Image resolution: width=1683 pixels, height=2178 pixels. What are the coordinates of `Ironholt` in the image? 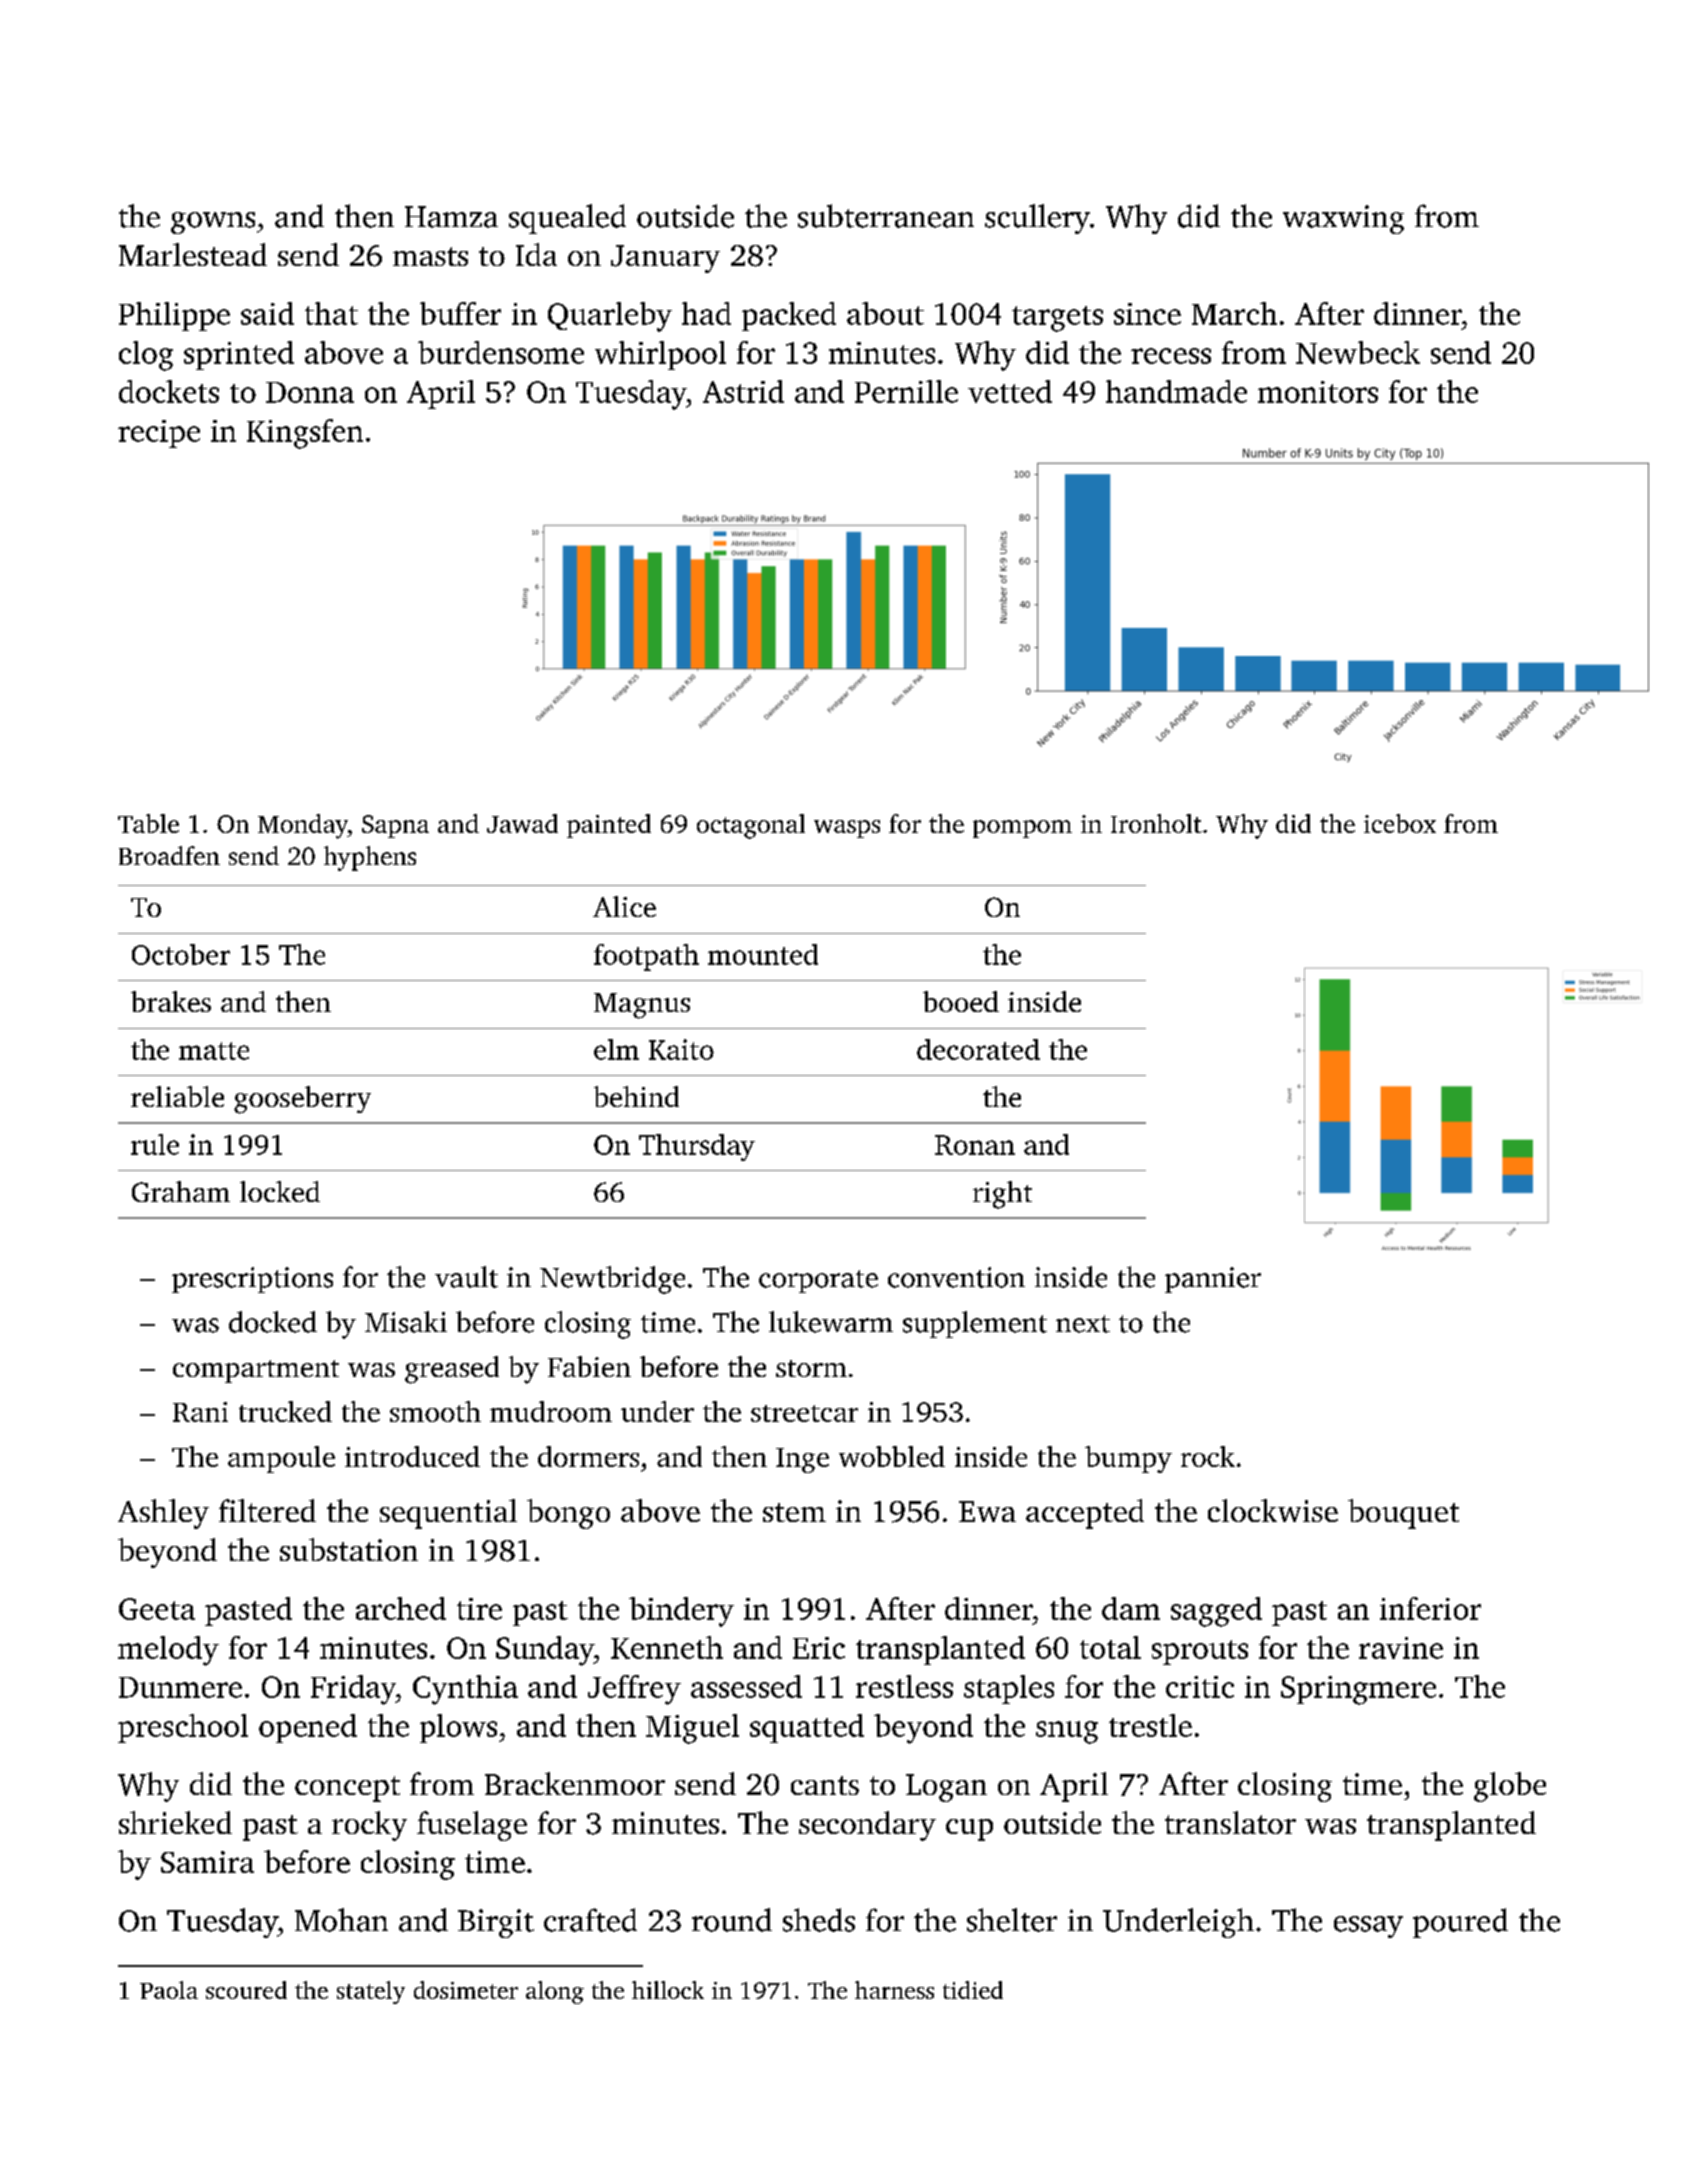 It's located at (1156, 823).
